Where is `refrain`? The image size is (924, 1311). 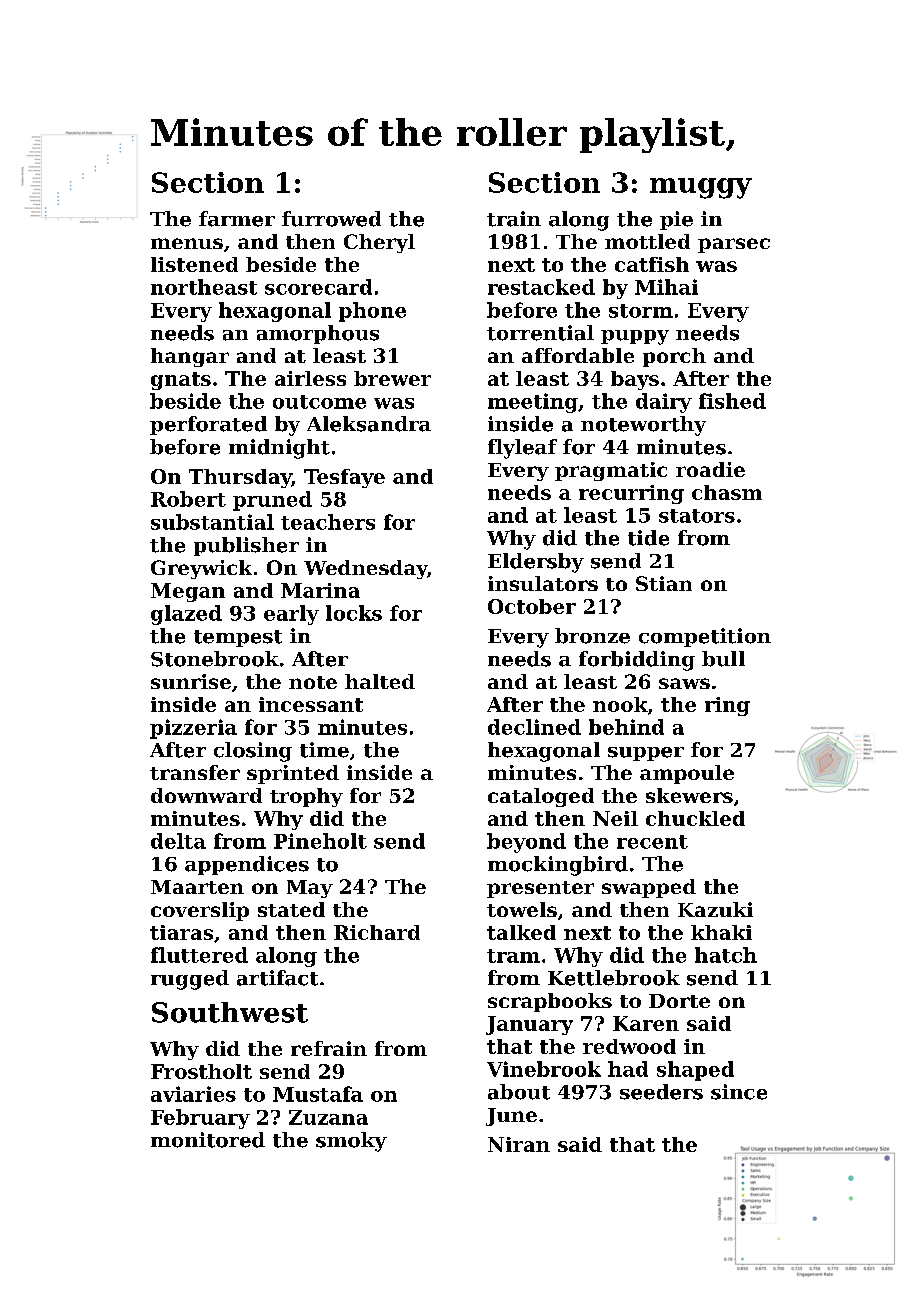
refrain is located at coordinates (329, 1048).
